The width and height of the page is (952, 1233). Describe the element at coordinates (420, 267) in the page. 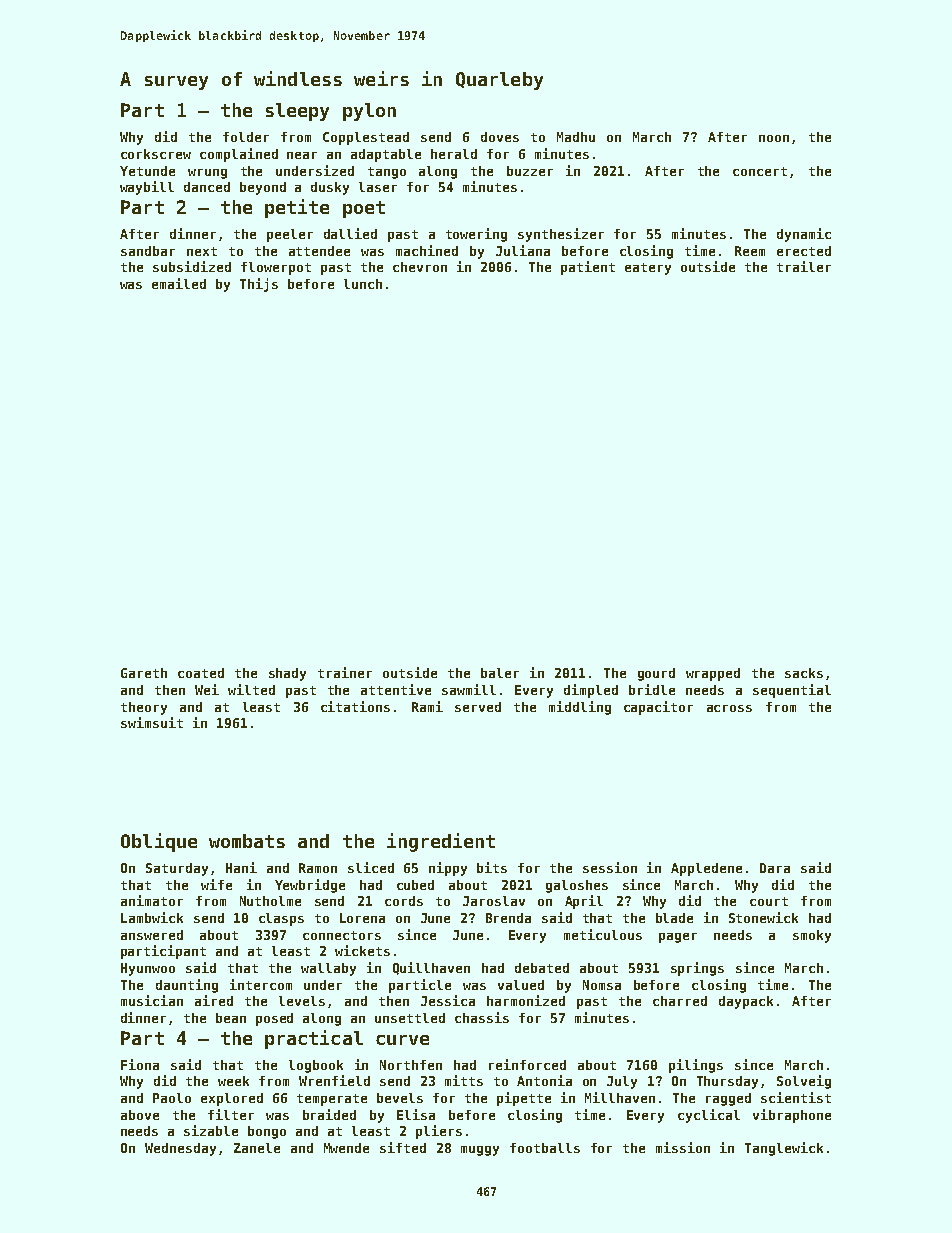

I see `chevron` at that location.
